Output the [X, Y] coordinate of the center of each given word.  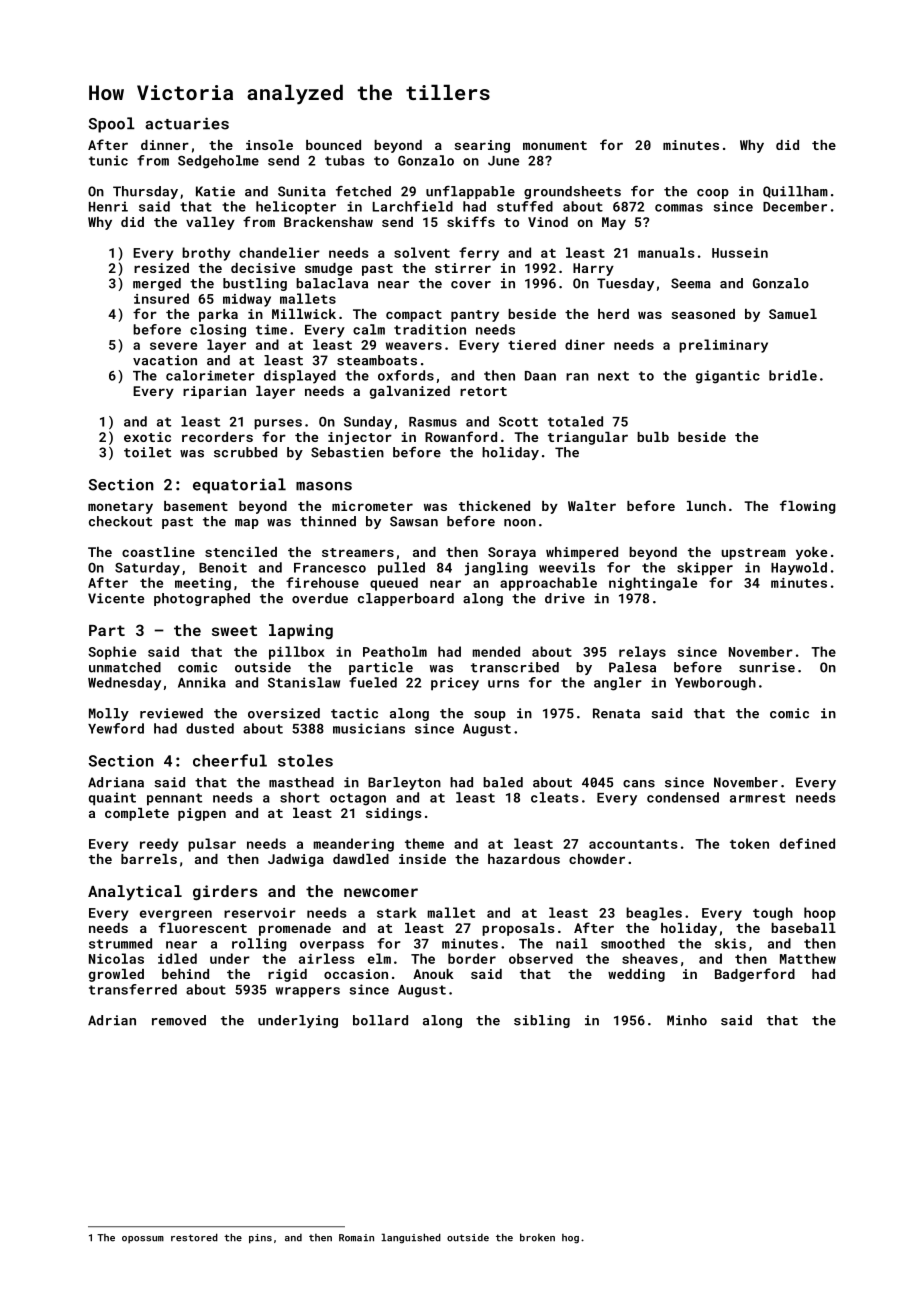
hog [570, 1239]
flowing [808, 507]
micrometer [372, 506]
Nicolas [116, 958]
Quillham [795, 192]
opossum [143, 1239]
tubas [345, 160]
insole [269, 145]
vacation [165, 360]
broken [537, 1237]
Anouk [433, 974]
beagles [654, 914]
